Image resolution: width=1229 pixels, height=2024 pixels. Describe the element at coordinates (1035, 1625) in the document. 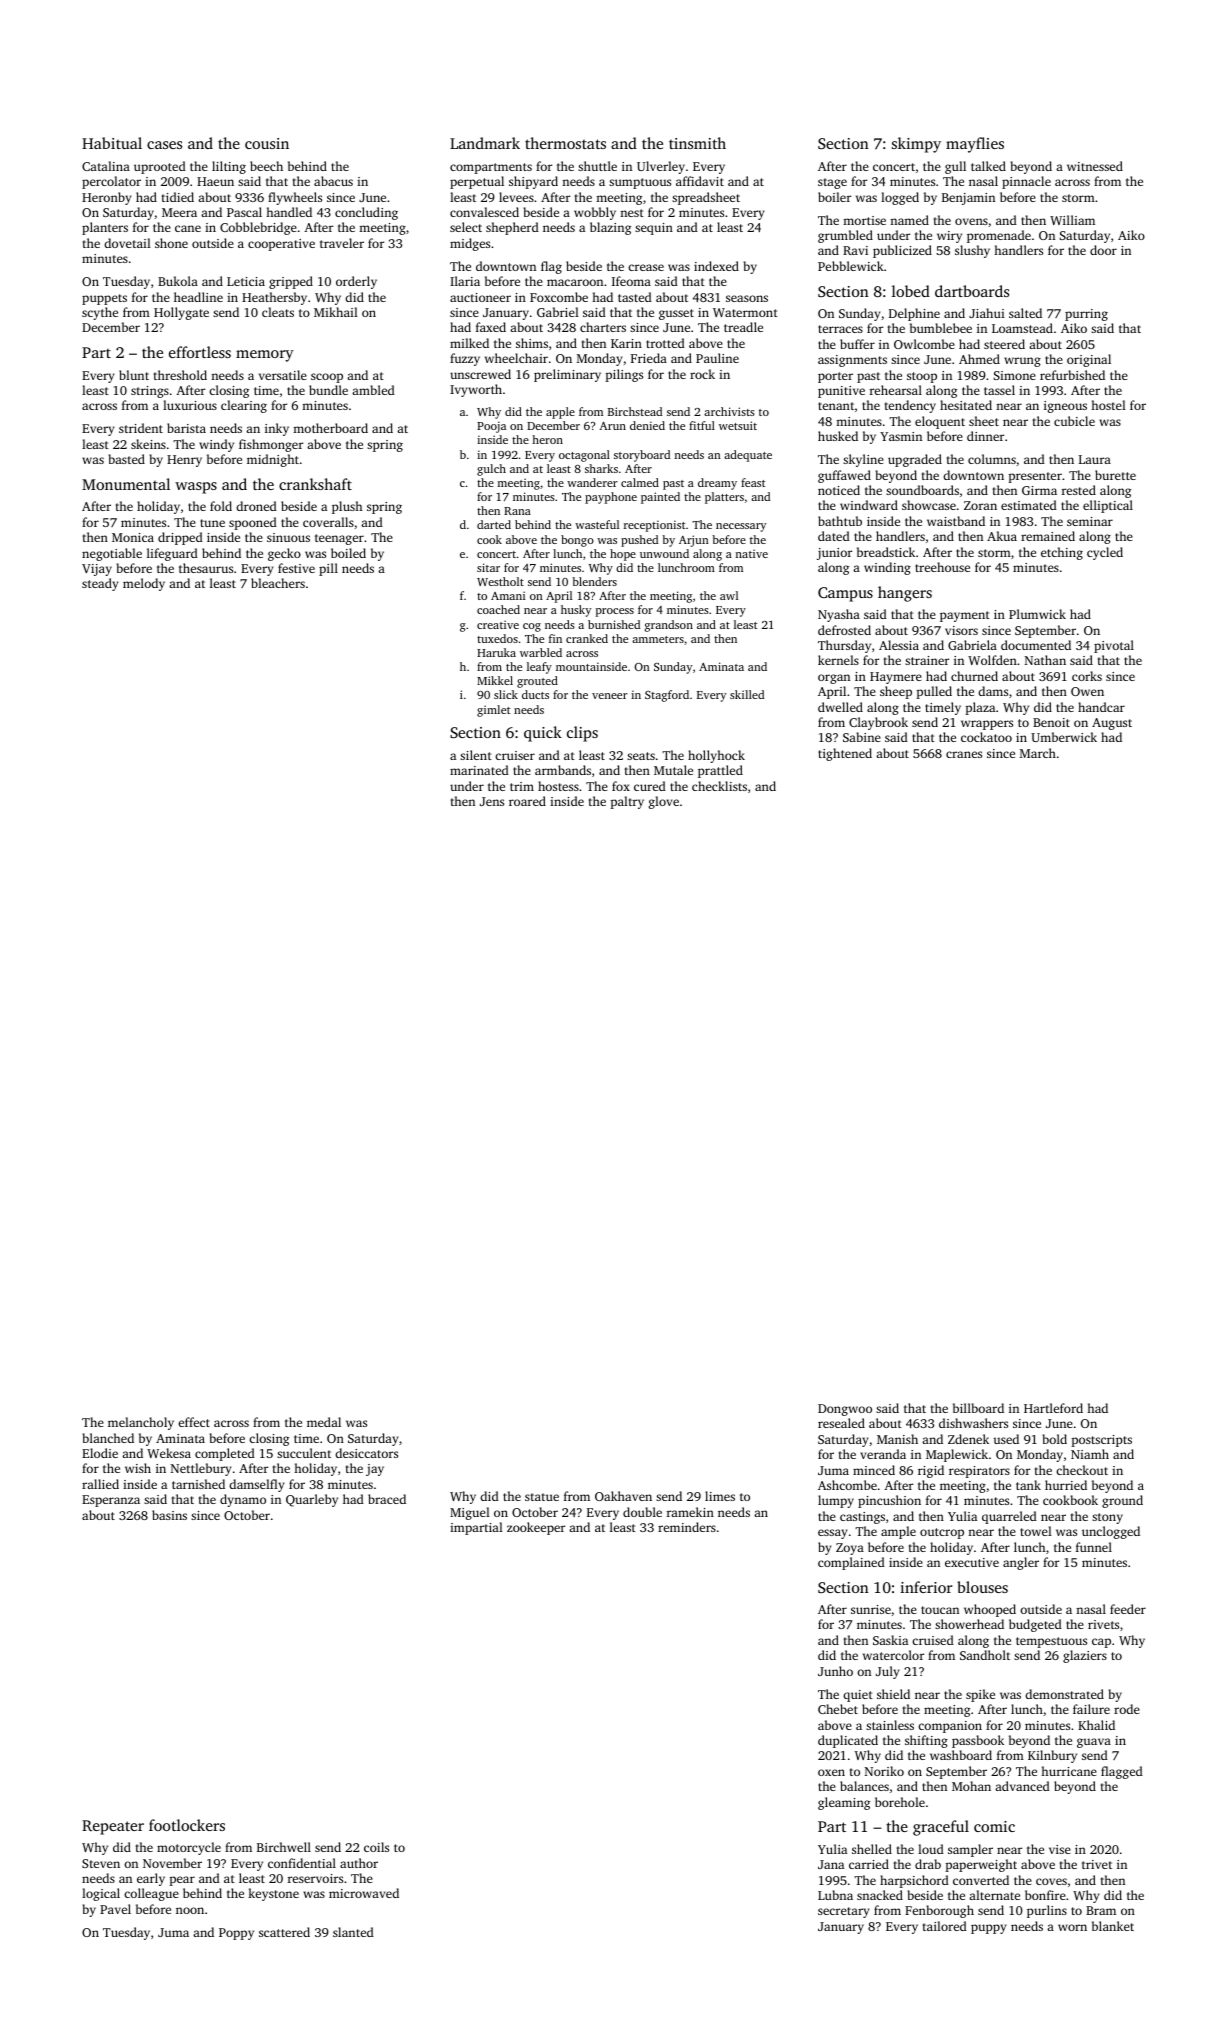

I see `budgeted` at that location.
